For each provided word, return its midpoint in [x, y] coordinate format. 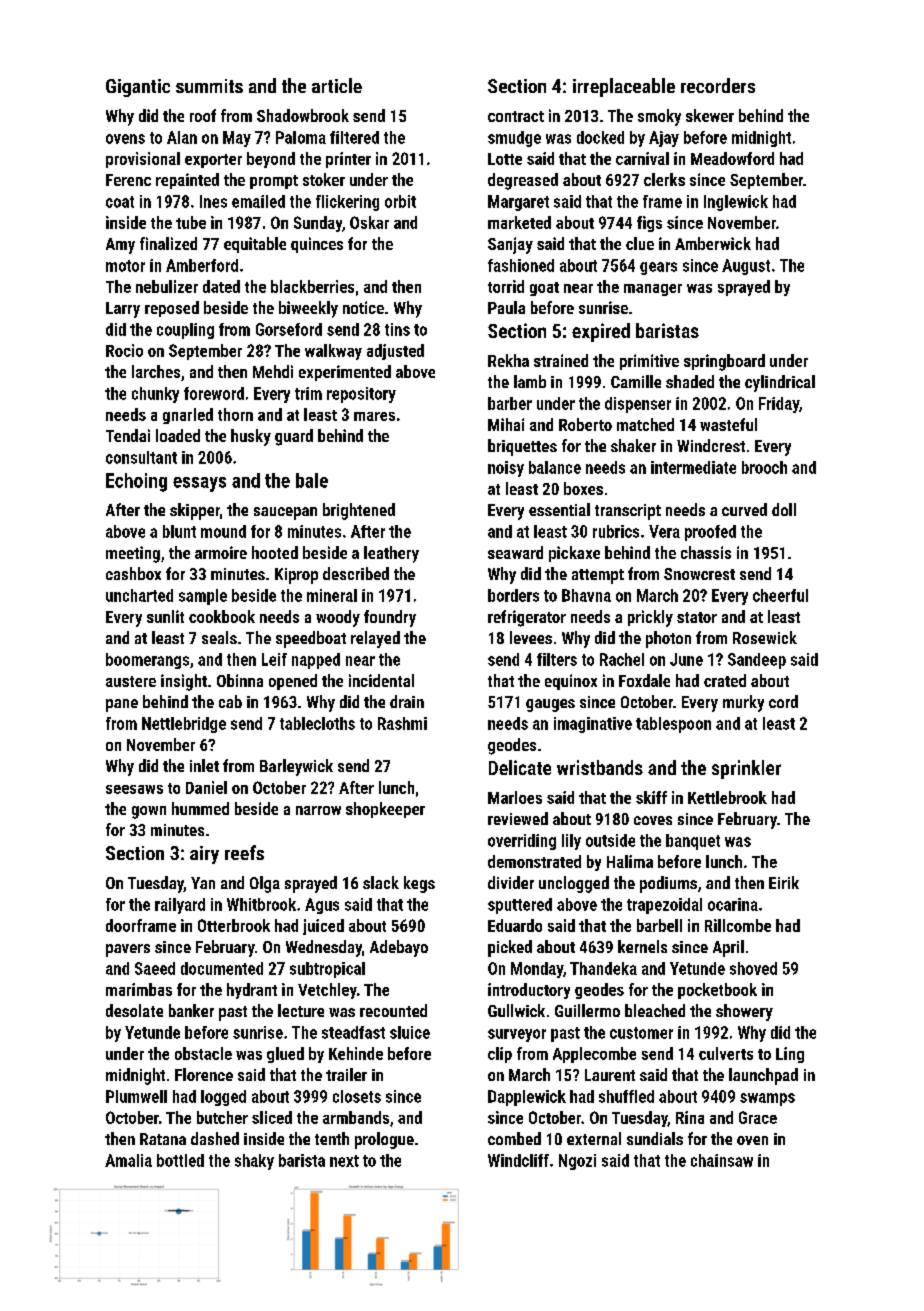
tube [191, 222]
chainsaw [722, 1160]
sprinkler [746, 769]
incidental [381, 680]
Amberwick [713, 243]
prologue [384, 1140]
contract [516, 116]
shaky [254, 1162]
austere [131, 681]
